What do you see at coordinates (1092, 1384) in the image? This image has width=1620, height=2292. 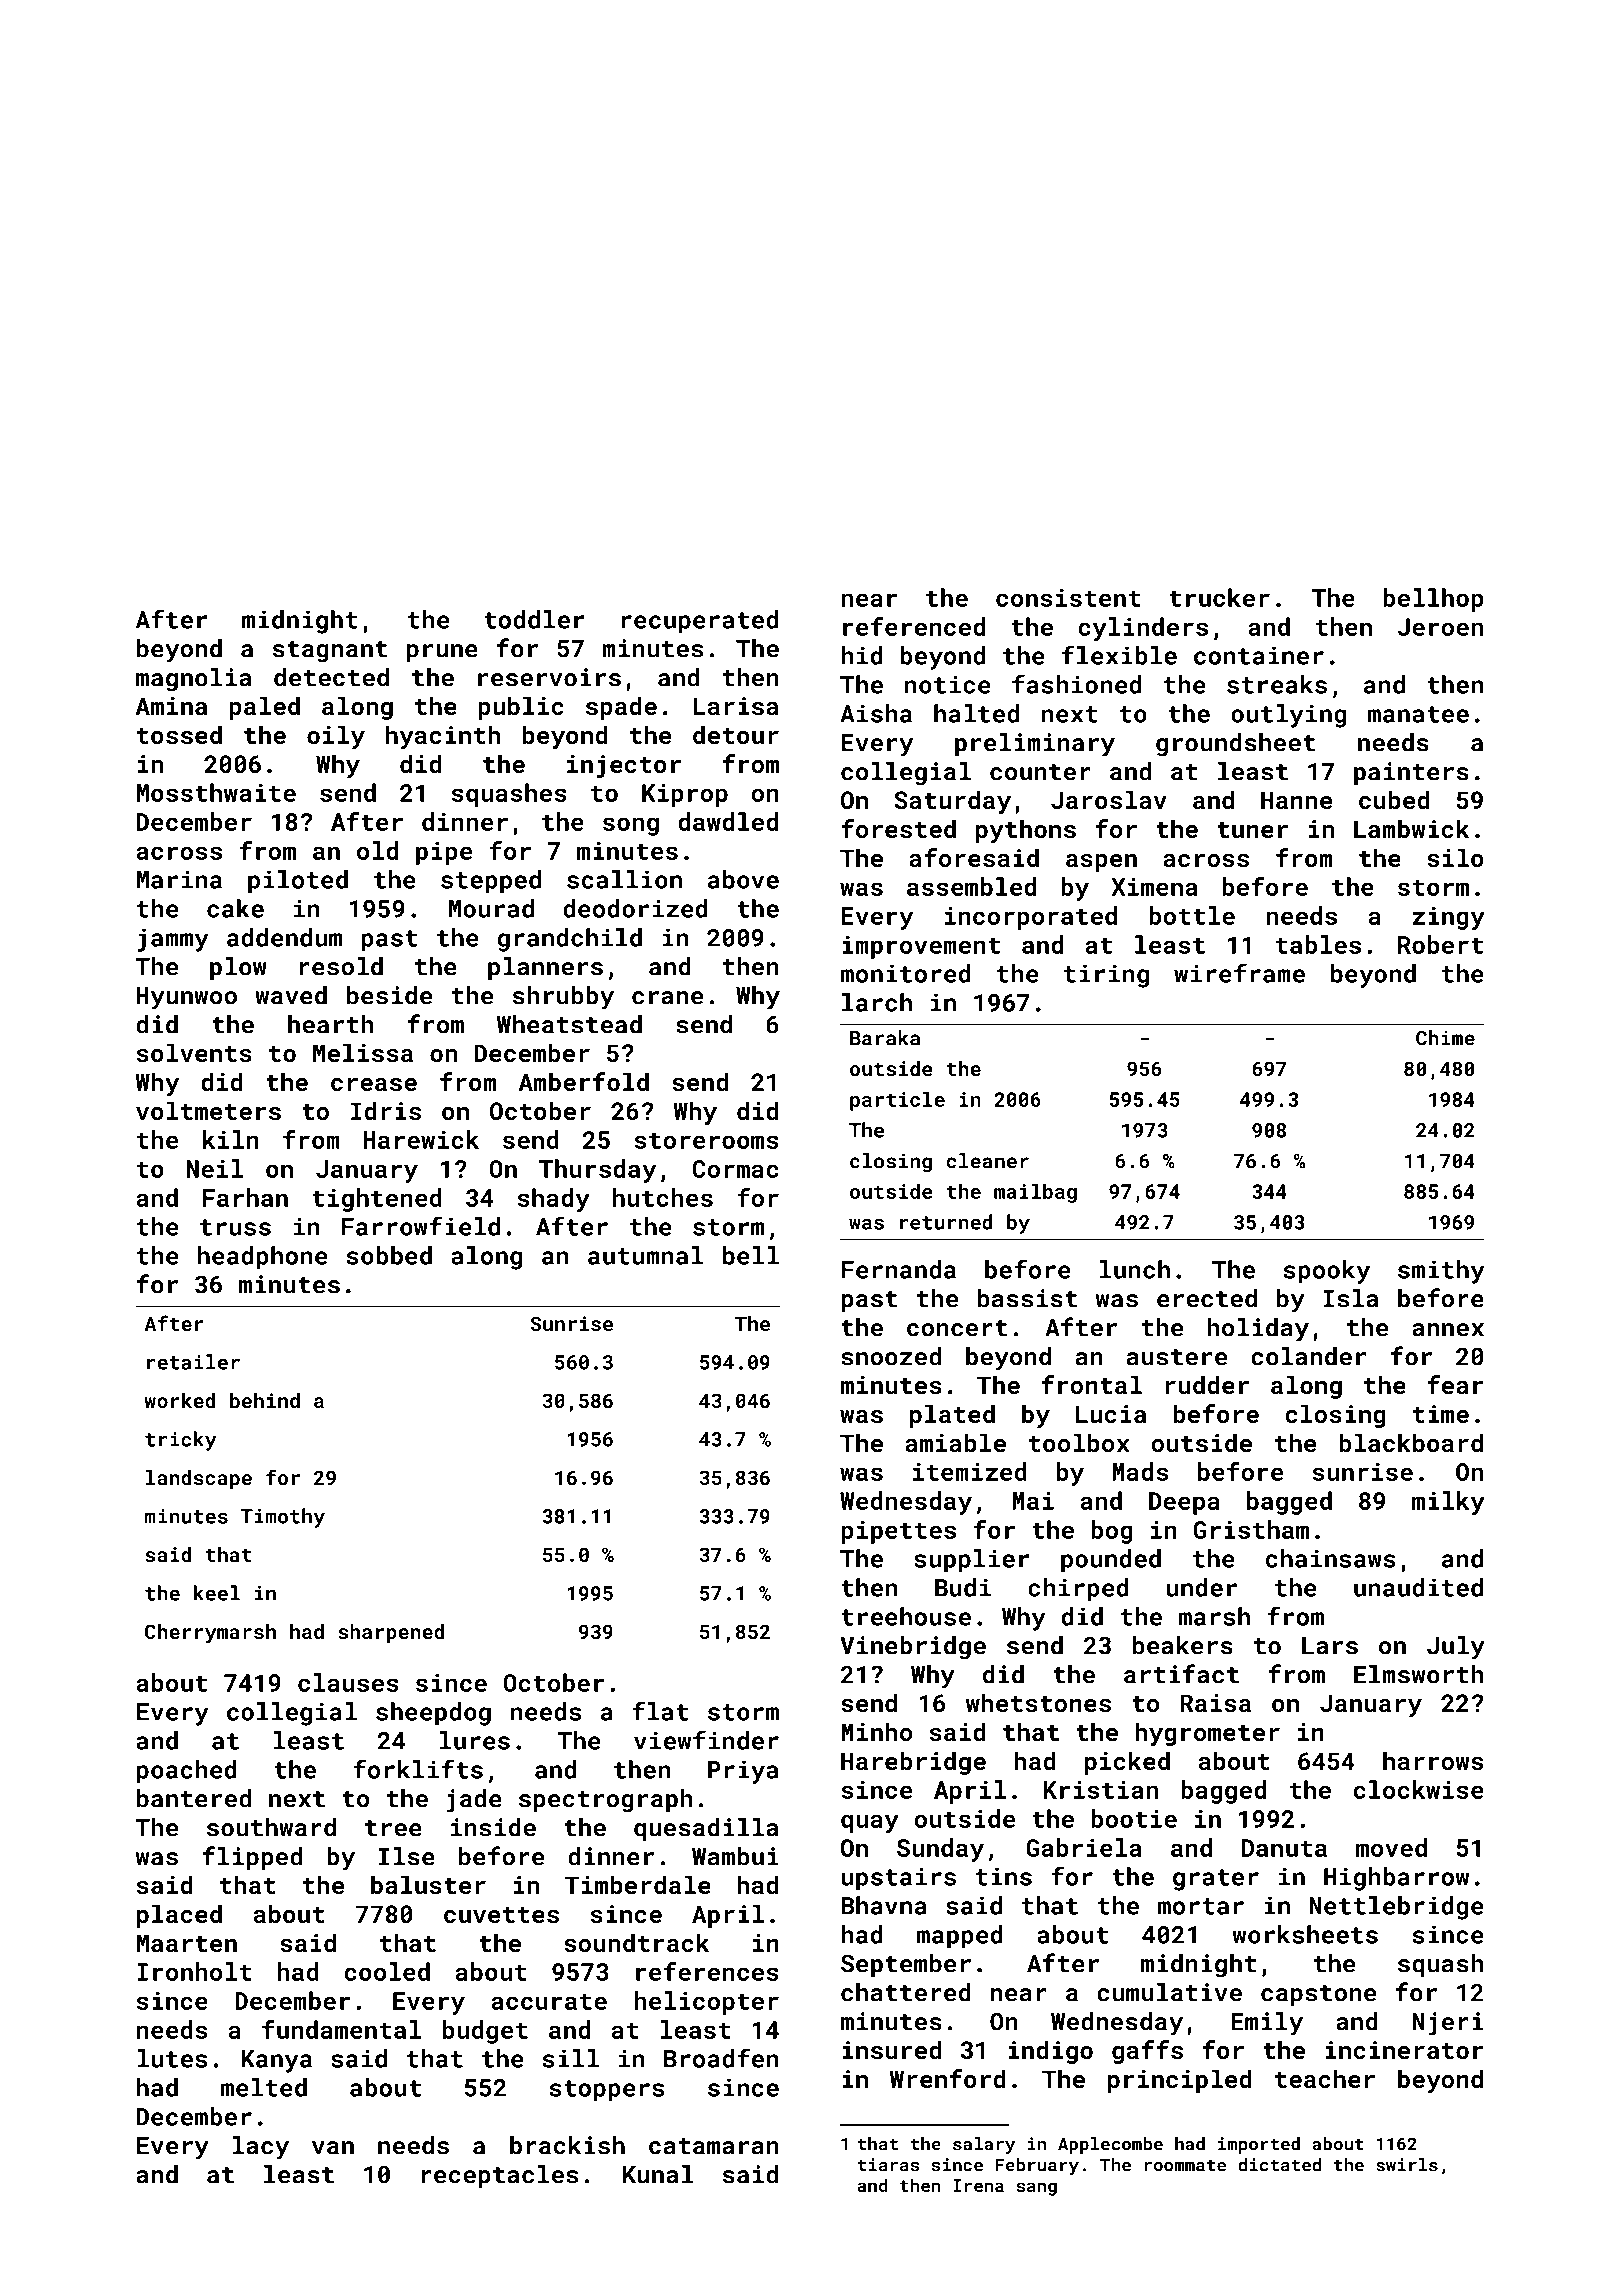 I see `frontal` at bounding box center [1092, 1384].
